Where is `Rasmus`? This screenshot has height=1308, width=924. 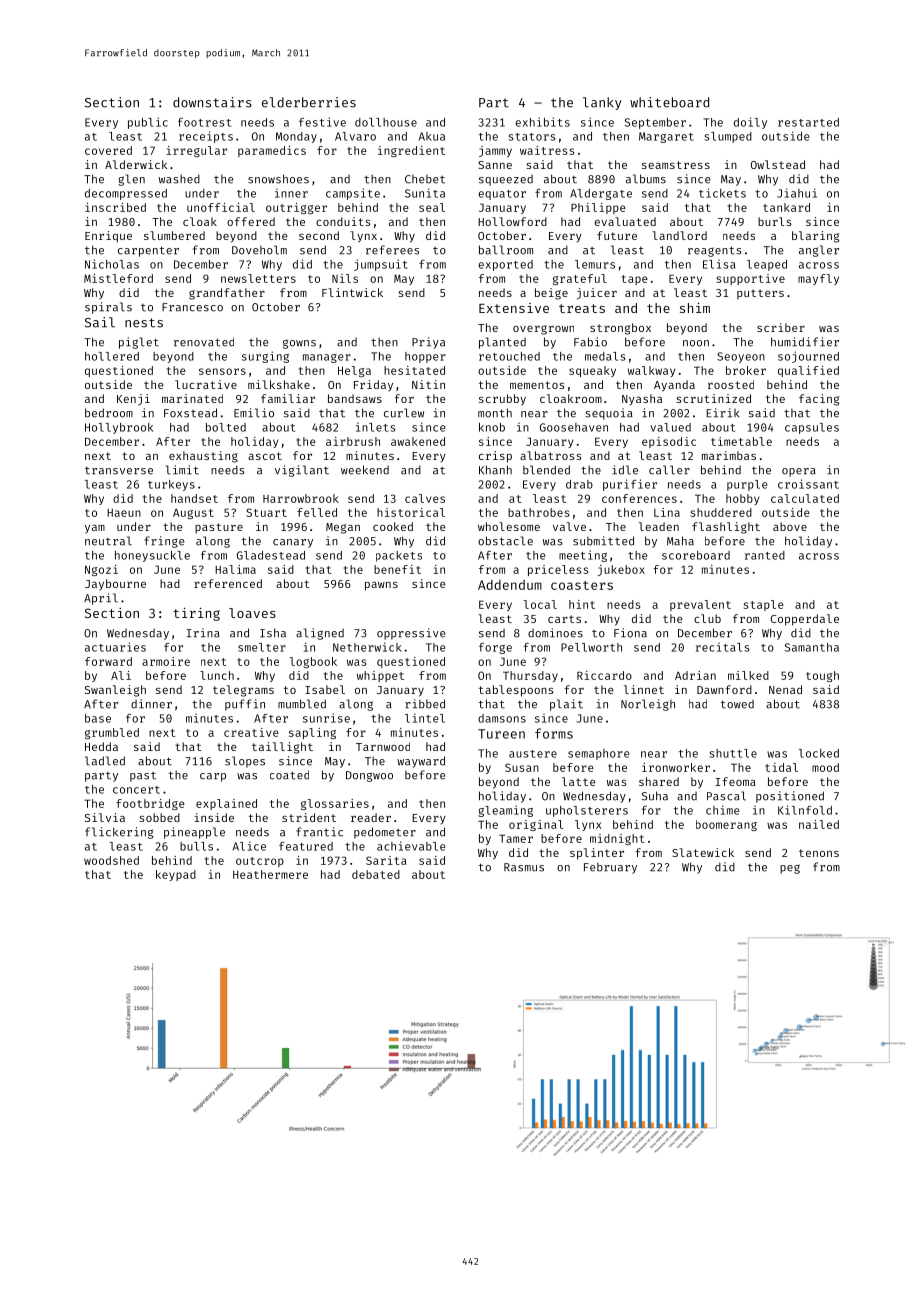 Rasmus is located at coordinates (524, 867).
